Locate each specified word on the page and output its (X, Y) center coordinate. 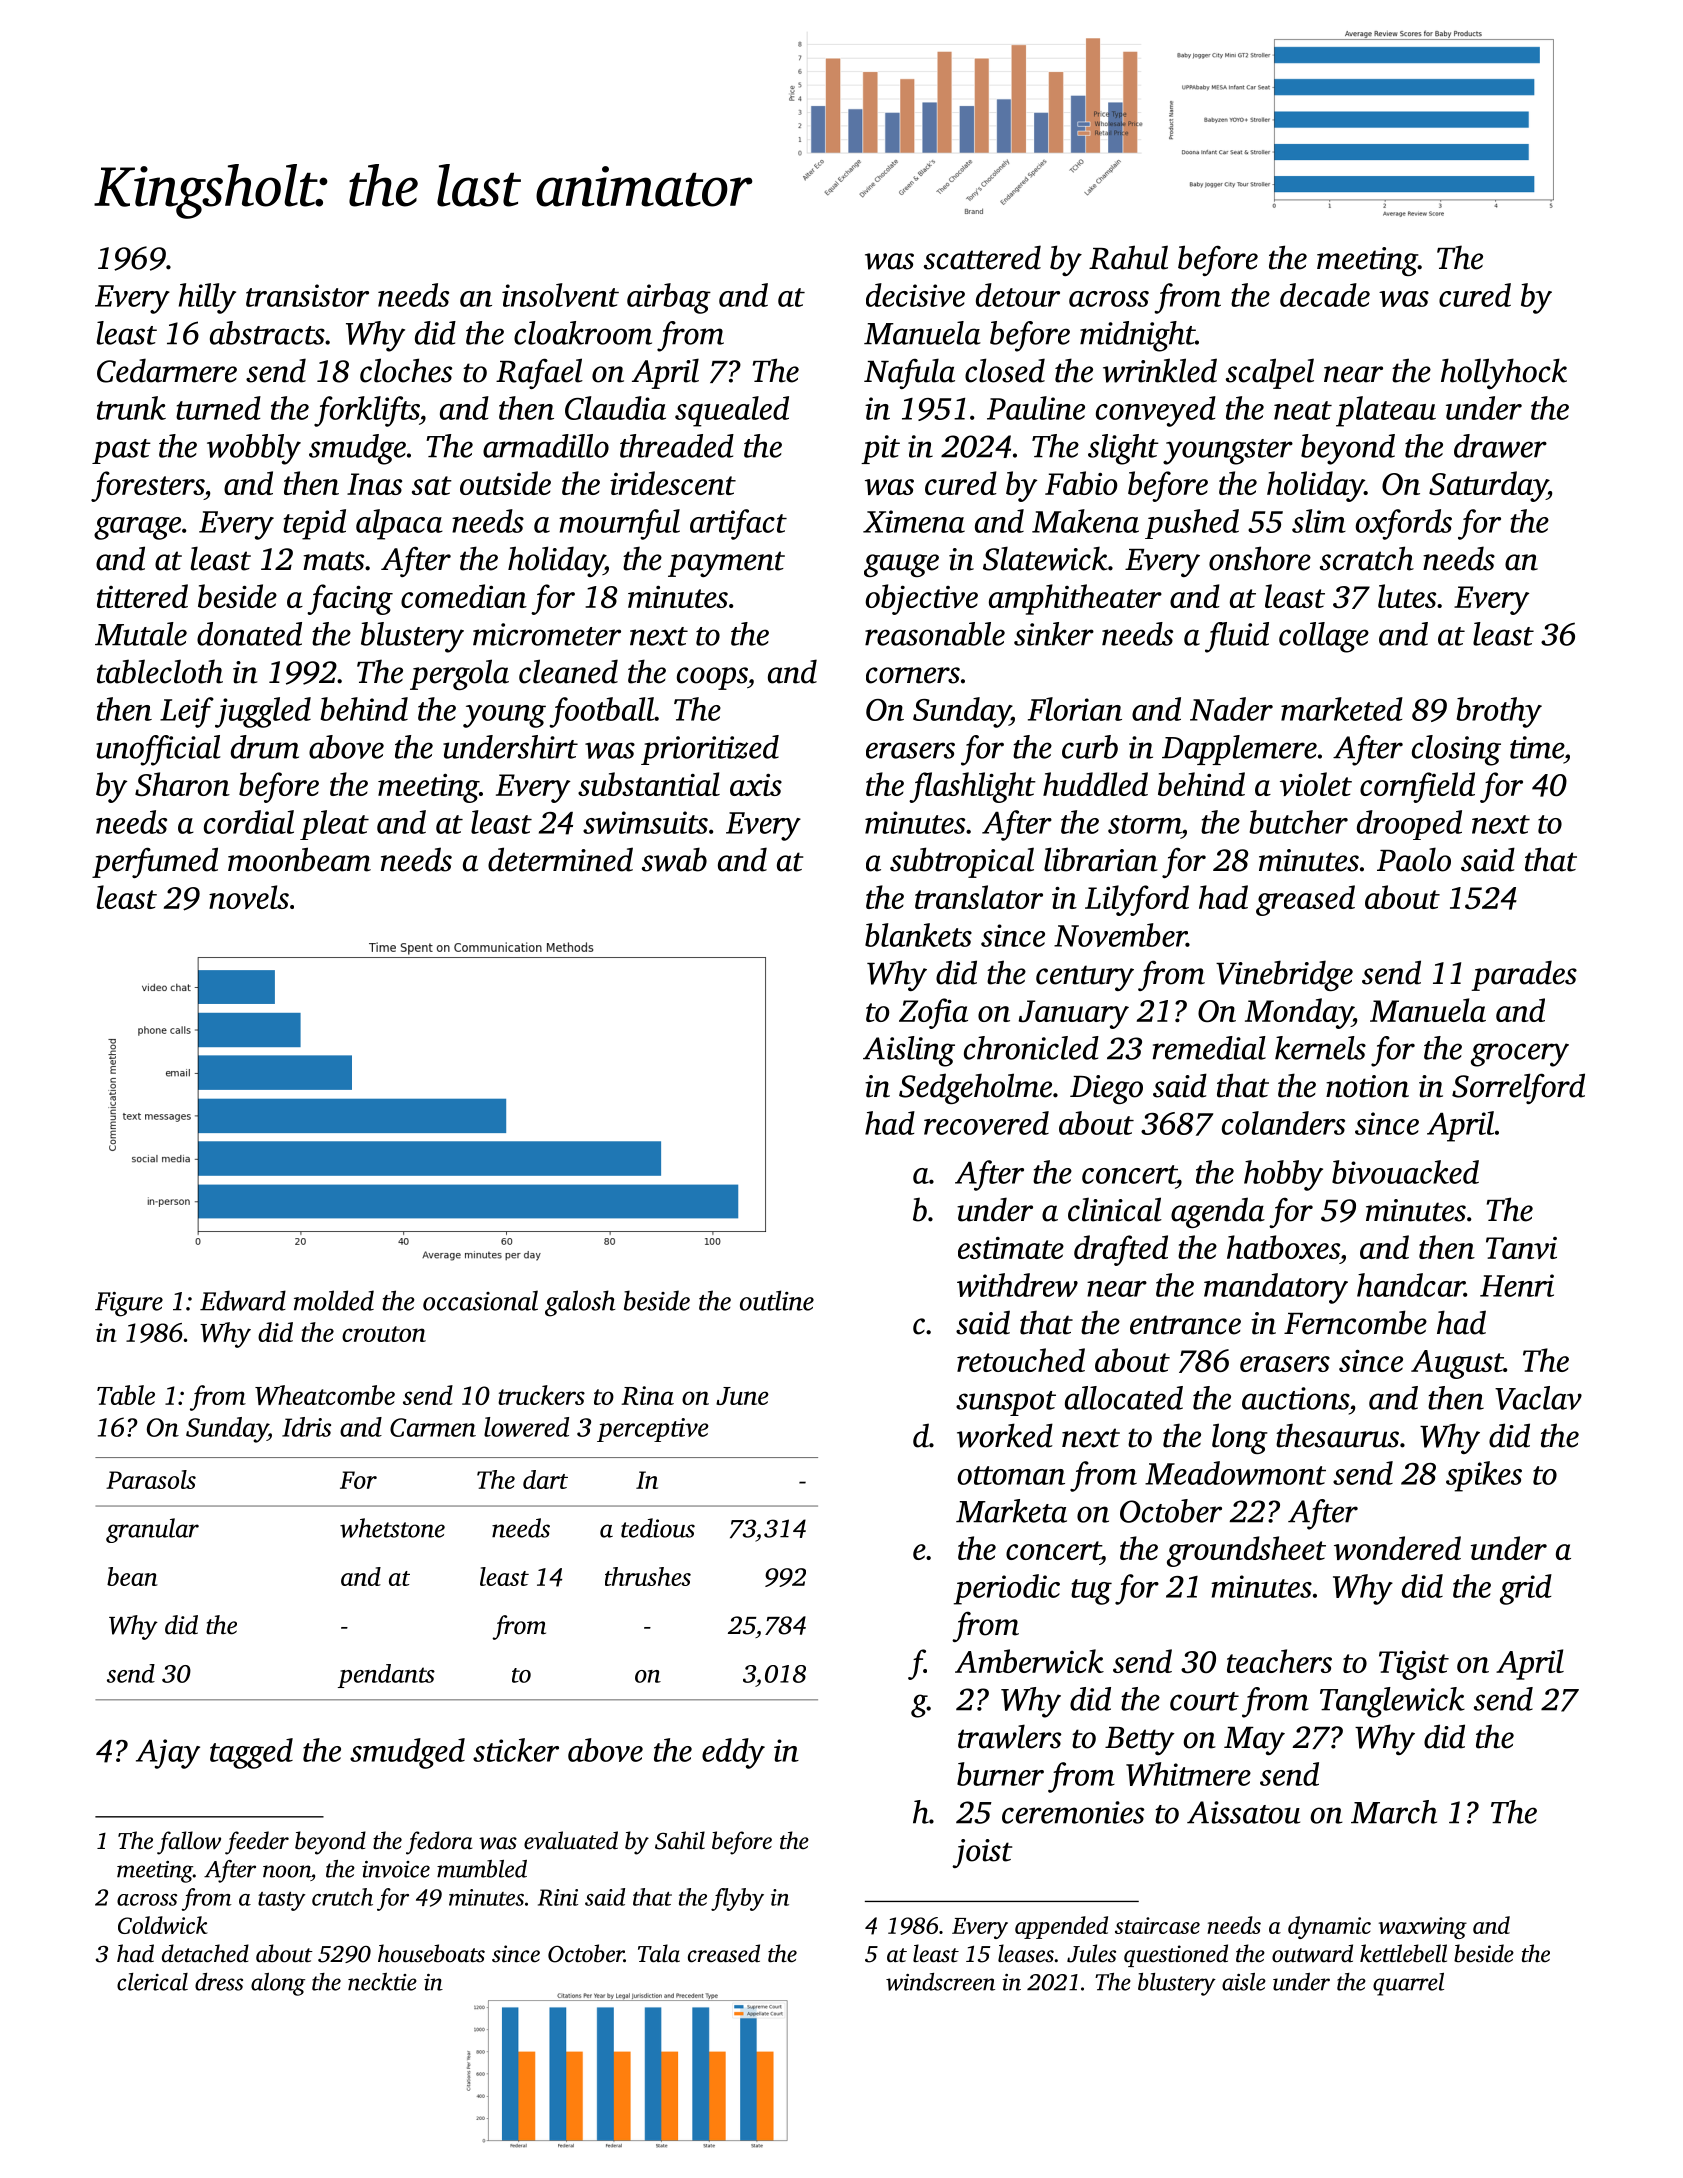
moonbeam (299, 859)
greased (1305, 900)
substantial (649, 784)
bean (132, 1576)
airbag (669, 298)
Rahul (1128, 257)
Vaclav (1538, 1398)
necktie (382, 1982)
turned (218, 408)
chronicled (1031, 1048)
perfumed (155, 862)
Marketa (1011, 1511)
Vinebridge (1284, 975)
